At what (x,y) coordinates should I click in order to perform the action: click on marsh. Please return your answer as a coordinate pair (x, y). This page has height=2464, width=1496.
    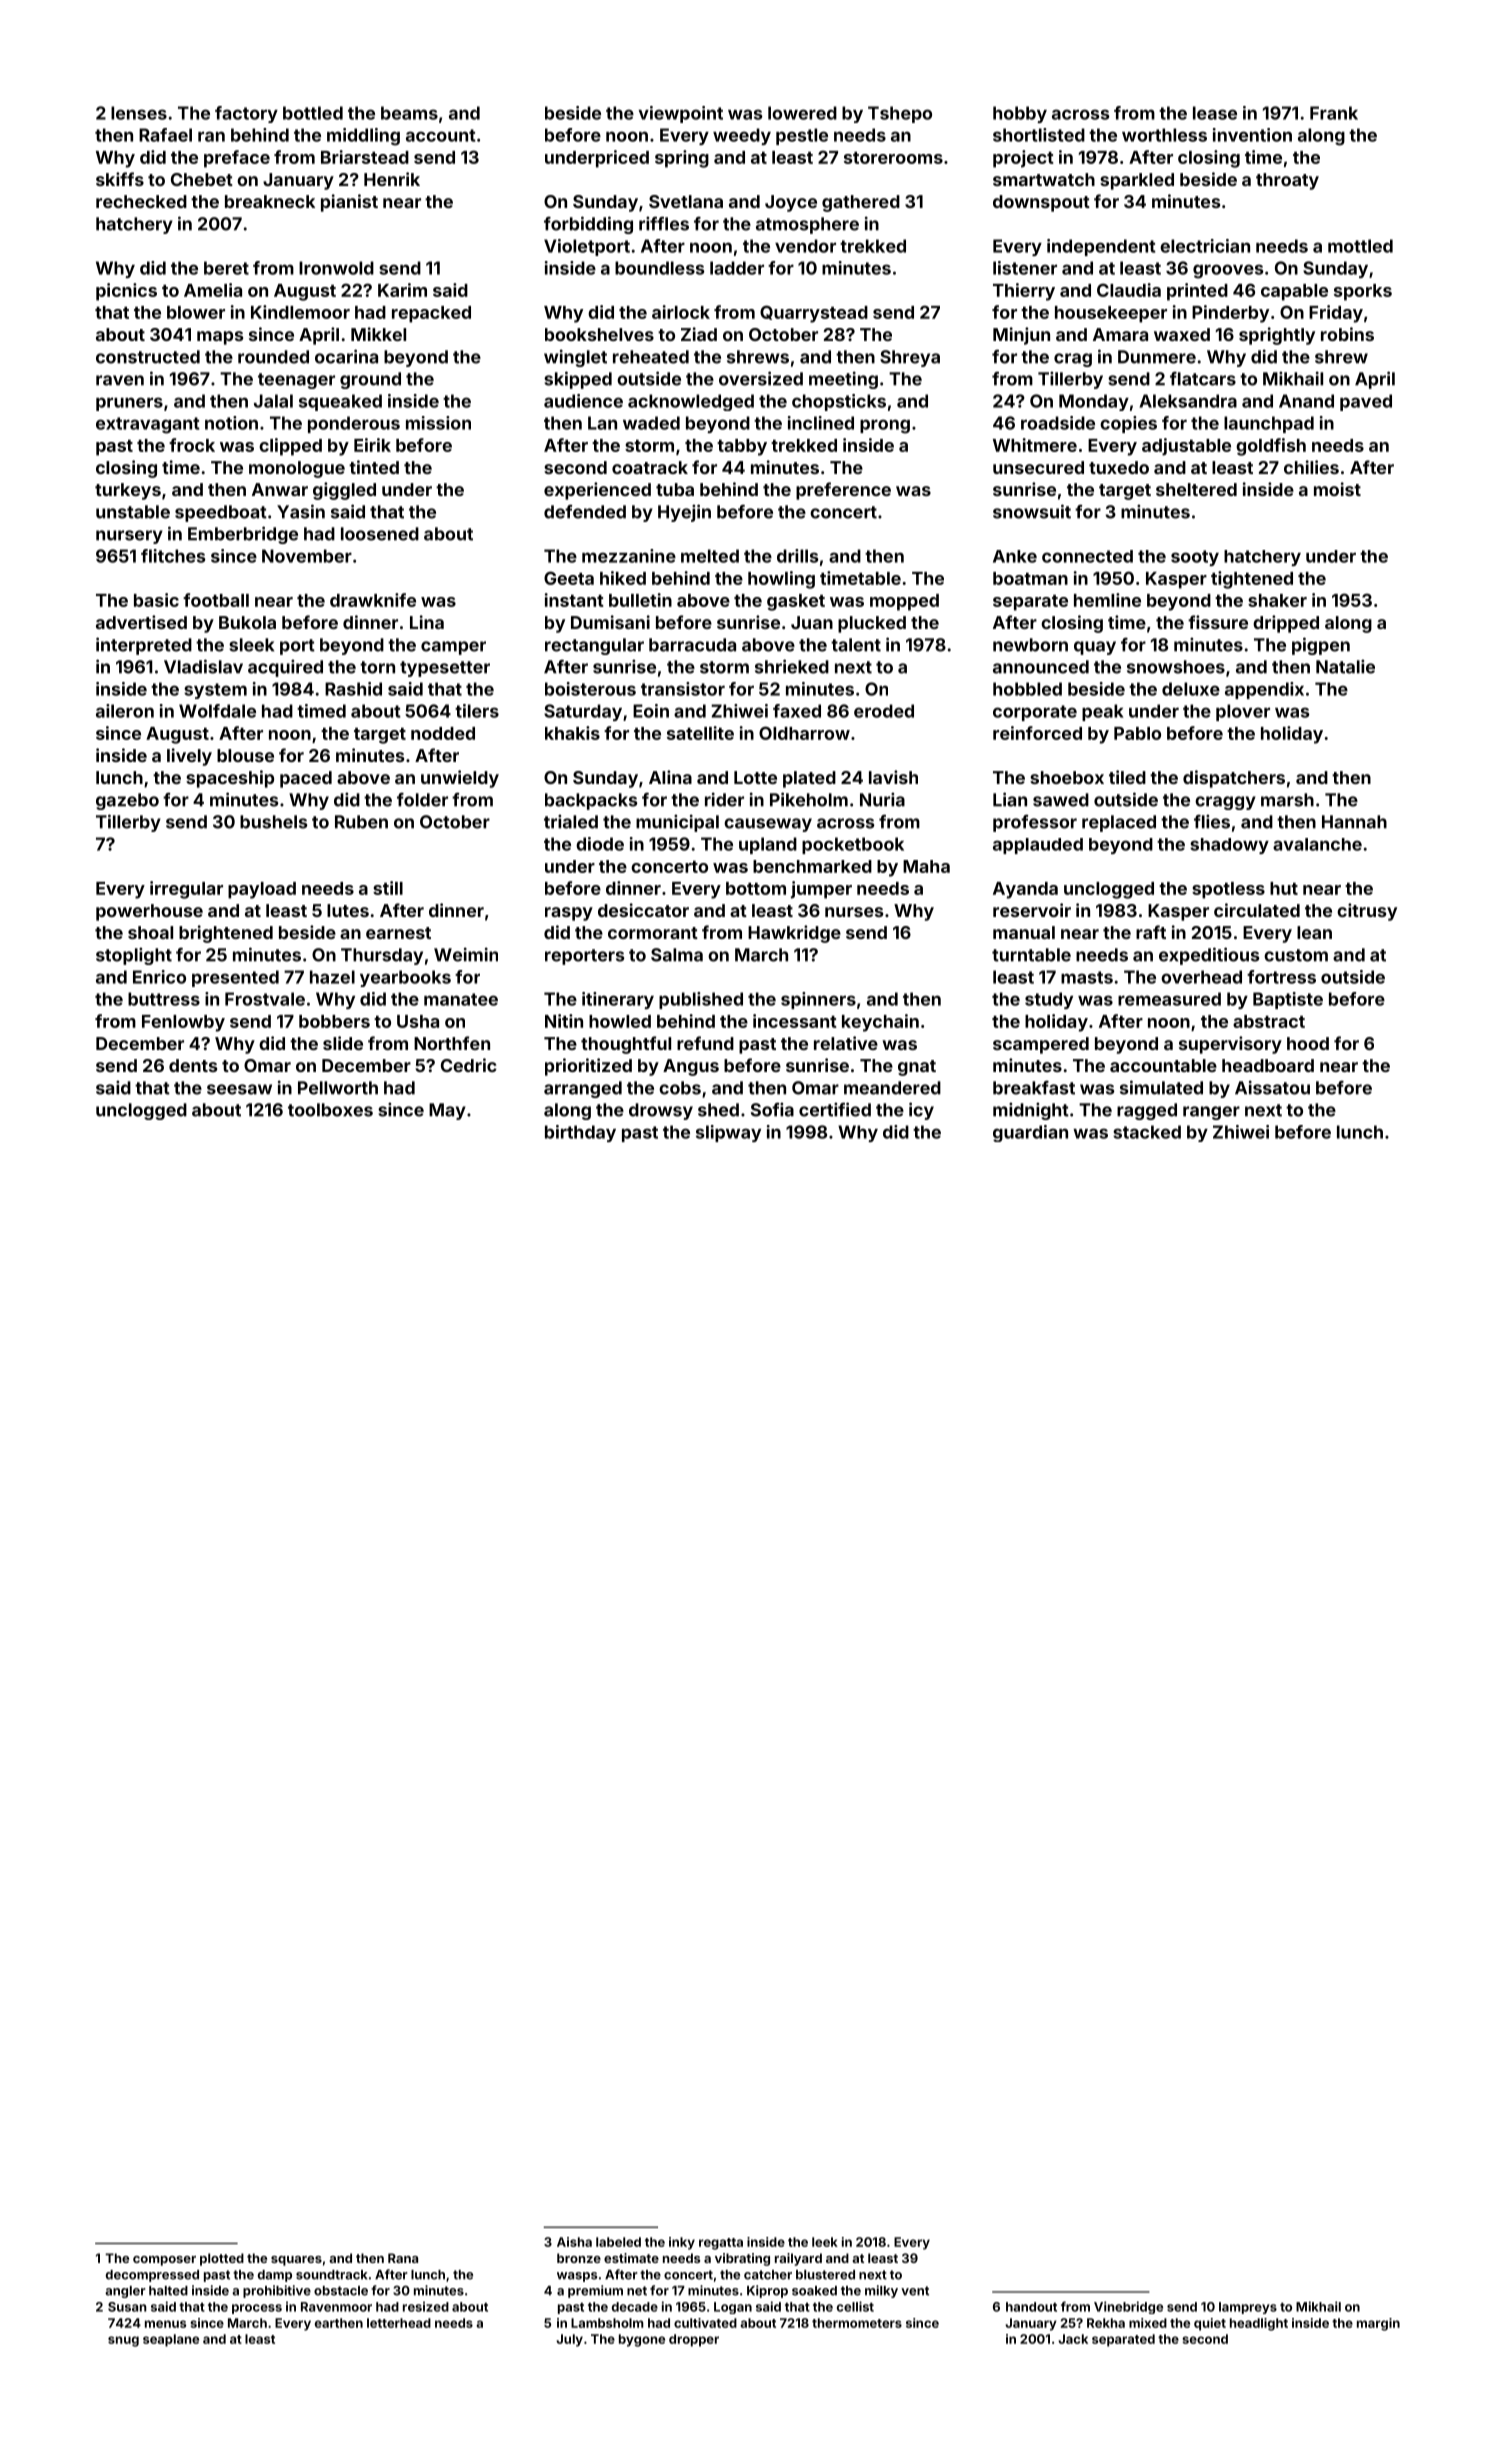
    Looking at the image, I should click on (1287, 800).
